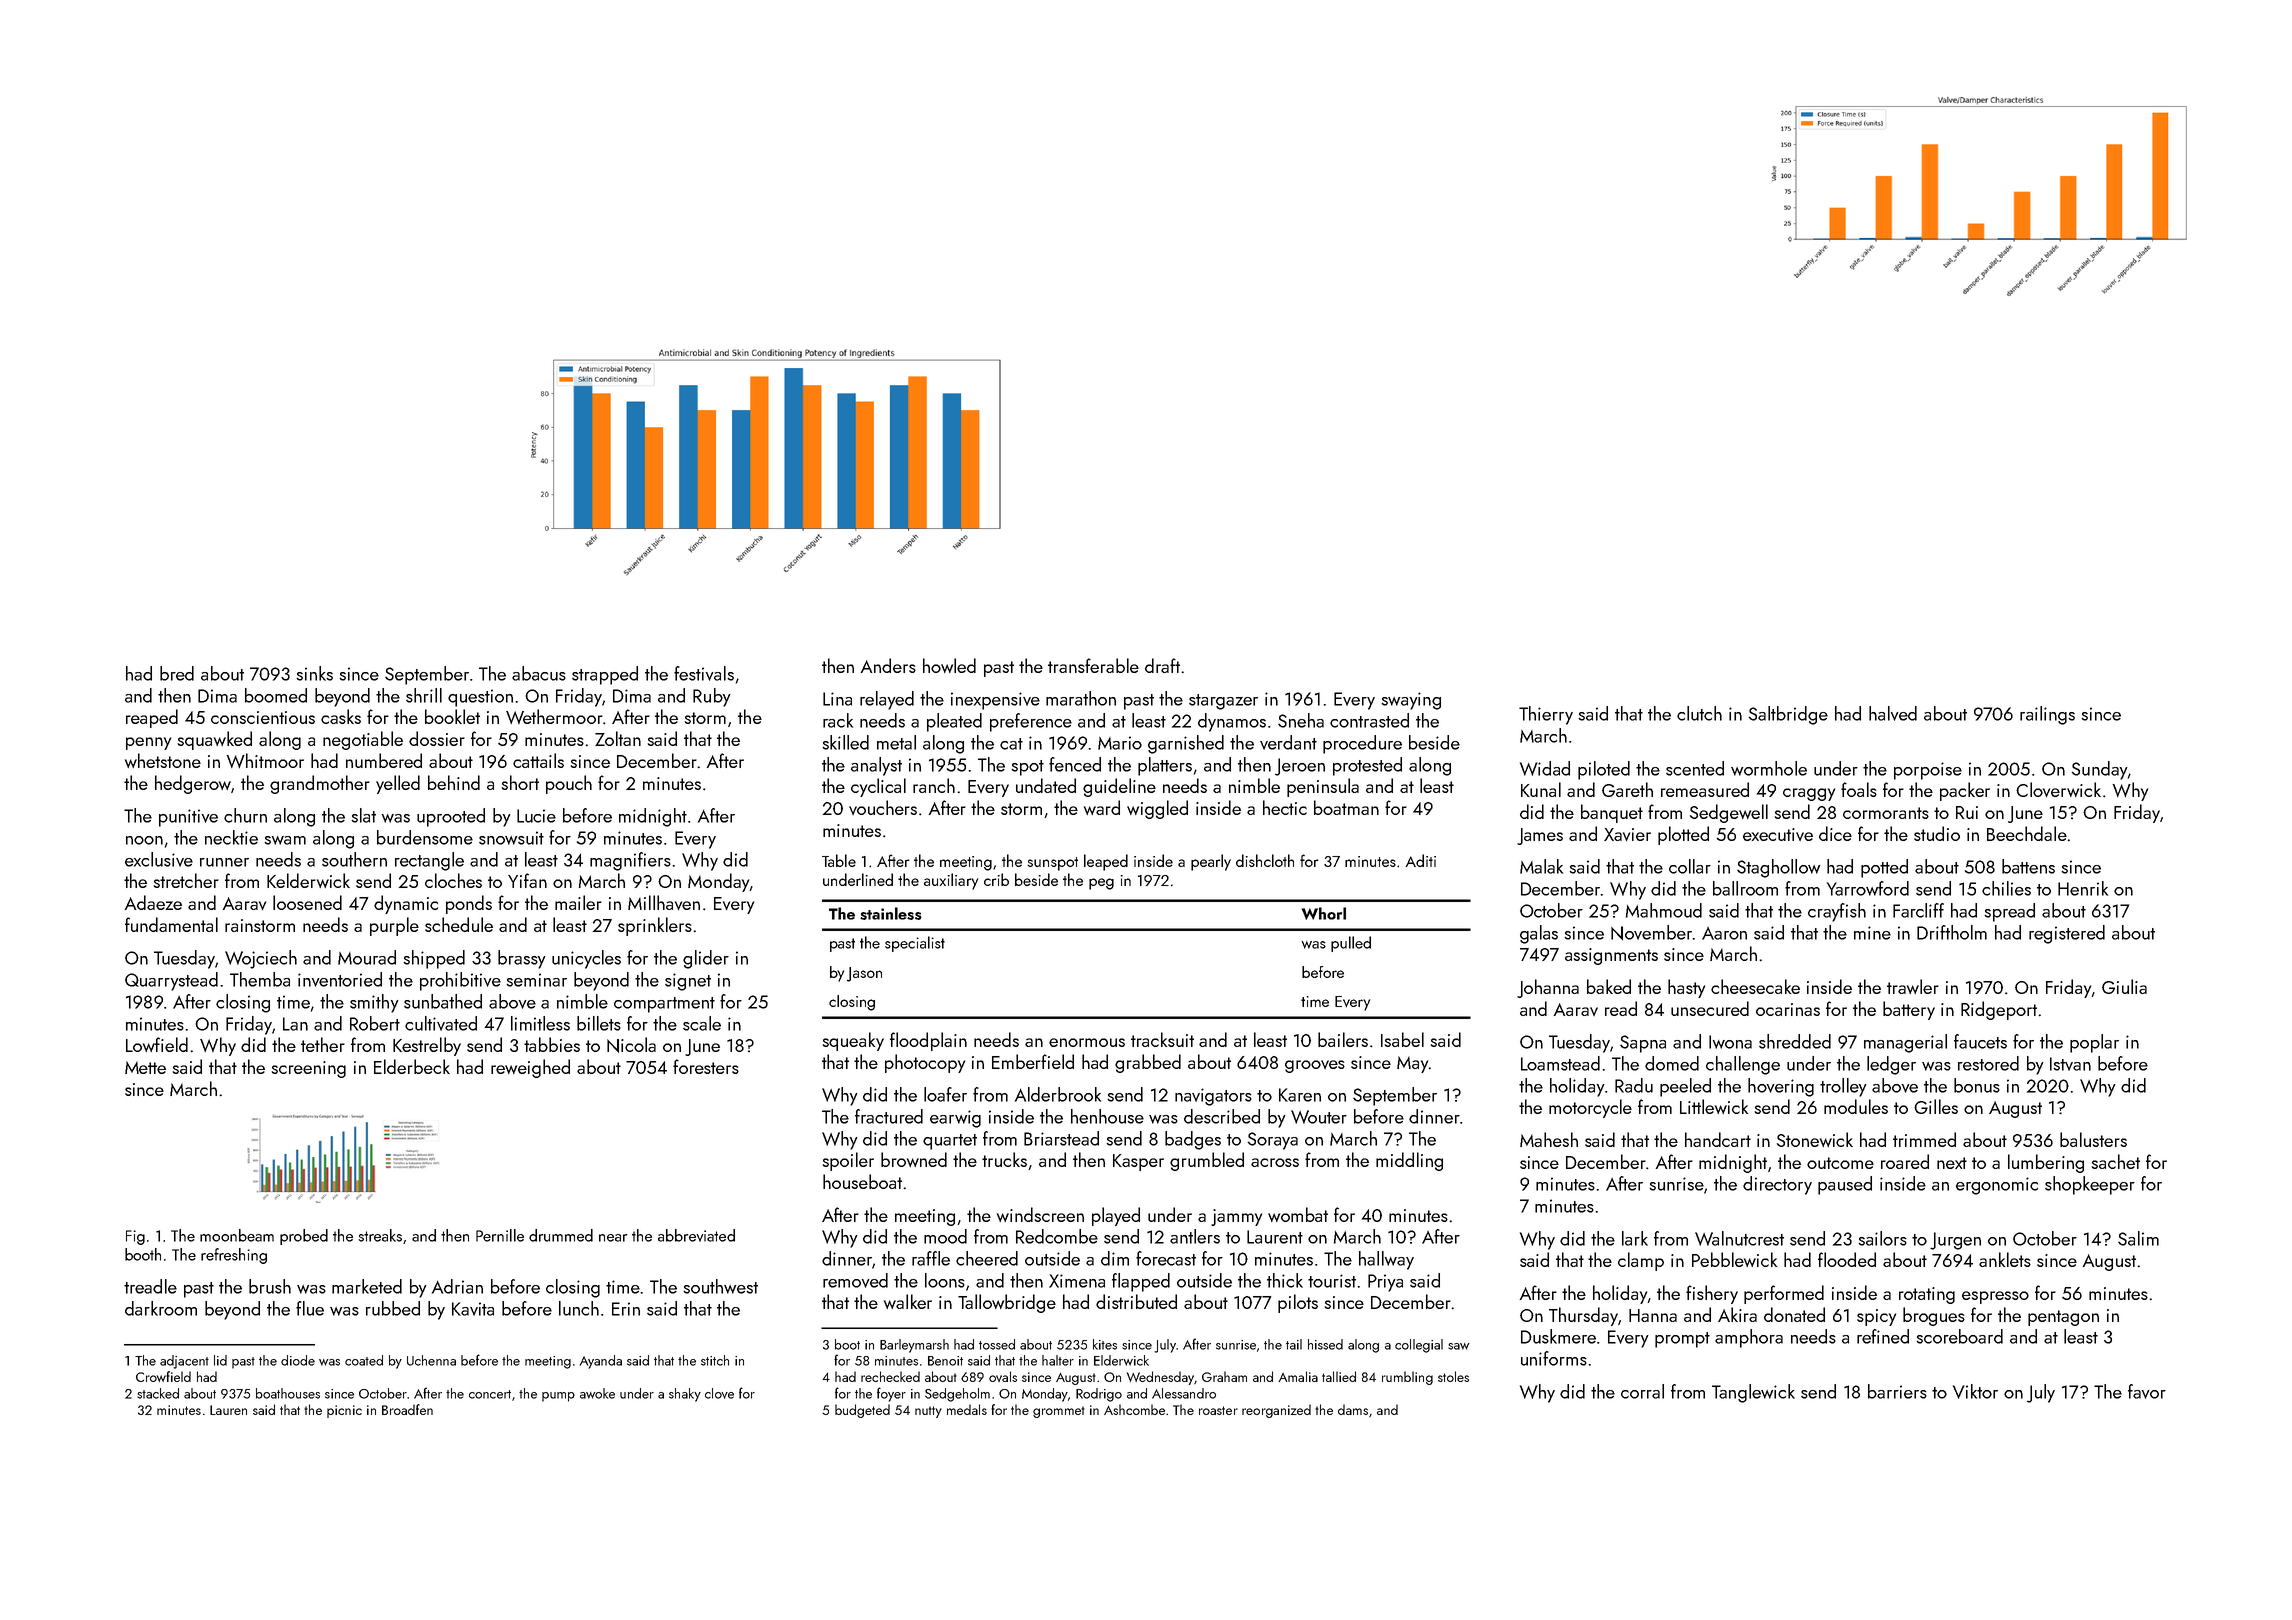 This screenshot has width=2292, height=1620. Describe the element at coordinates (158, 1393) in the screenshot. I see `stacked` at that location.
